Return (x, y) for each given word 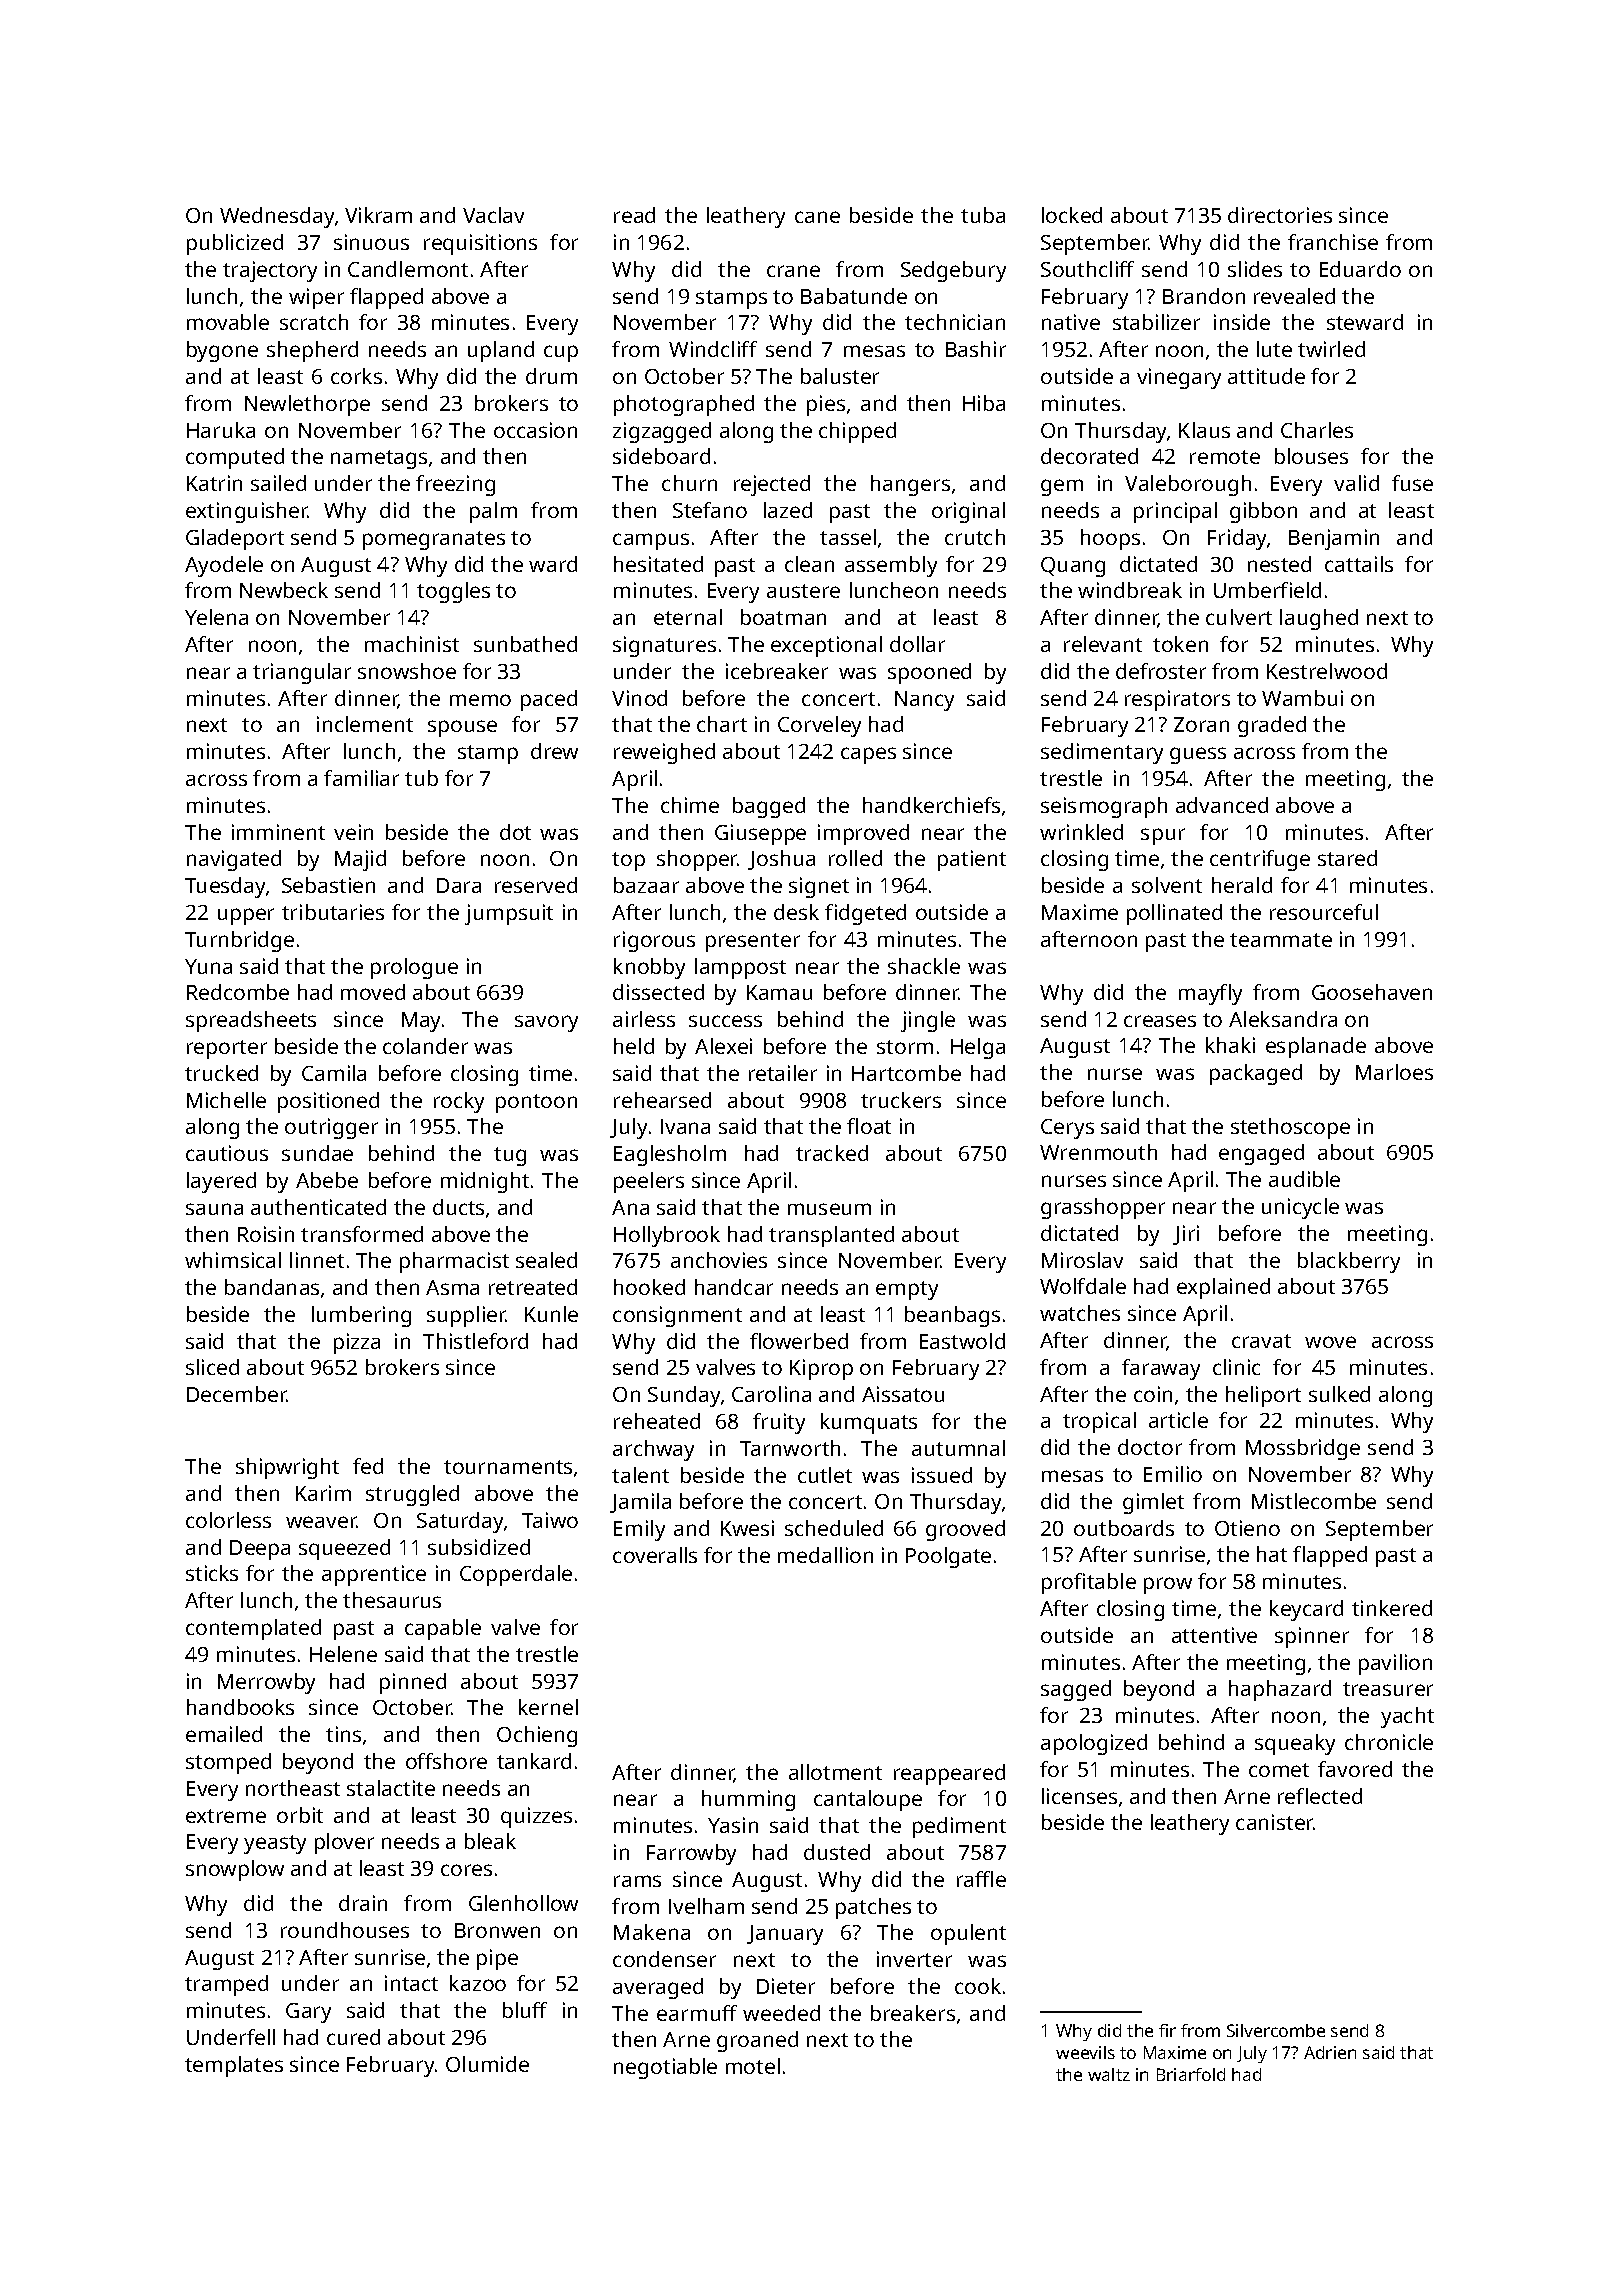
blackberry (1349, 1262)
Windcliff (713, 349)
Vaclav (493, 215)
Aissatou (903, 1394)
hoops (1110, 539)
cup (561, 353)
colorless (228, 1520)
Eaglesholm (670, 1155)
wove (1330, 1342)
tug (510, 1156)
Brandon (1204, 296)
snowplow (235, 1870)
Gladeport (235, 539)
